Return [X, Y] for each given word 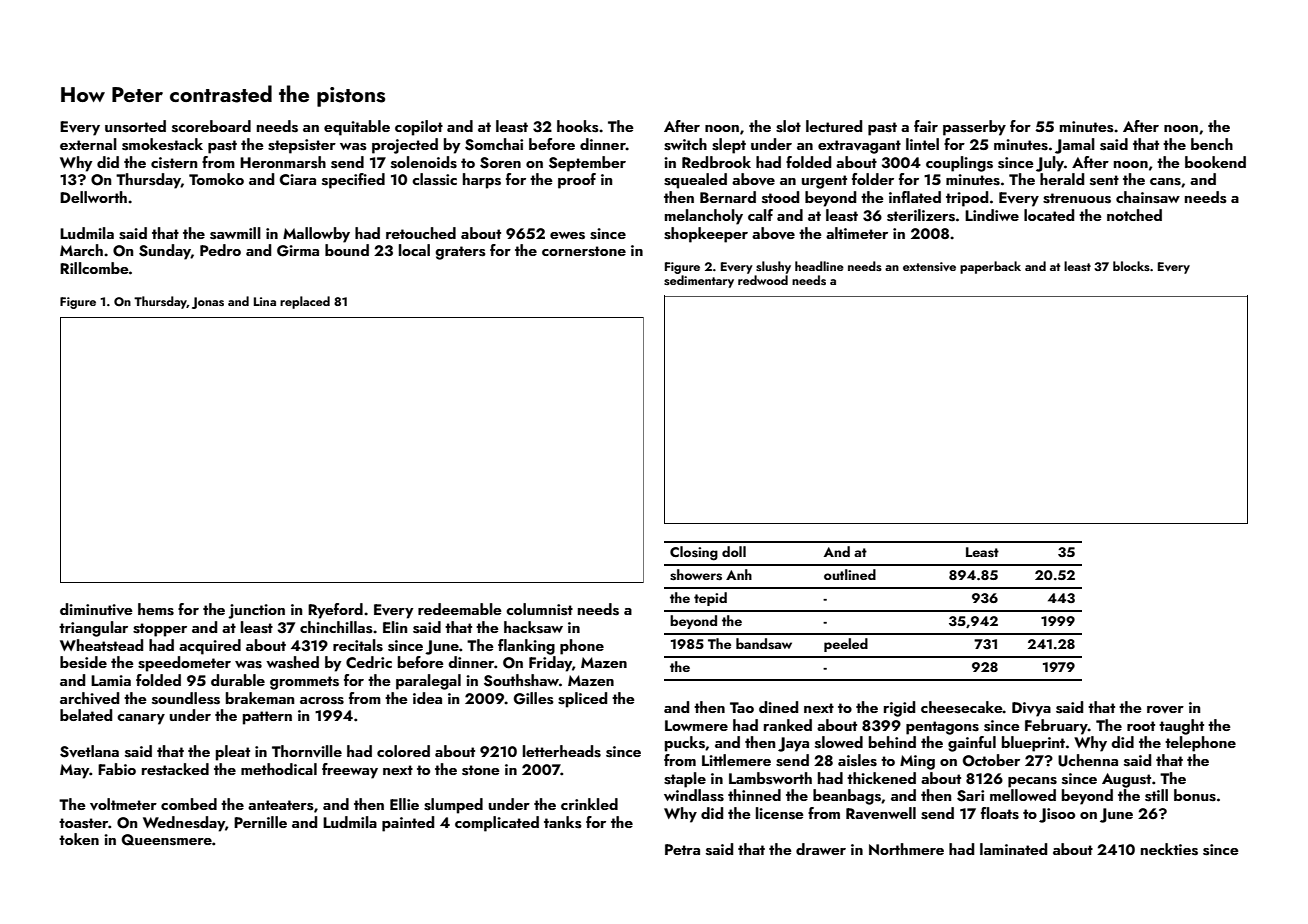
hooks [578, 126]
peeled [846, 645]
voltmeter [123, 804]
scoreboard [211, 126]
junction [256, 611]
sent [1104, 180]
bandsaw [764, 644]
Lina [265, 301]
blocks [1131, 266]
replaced [305, 302]
